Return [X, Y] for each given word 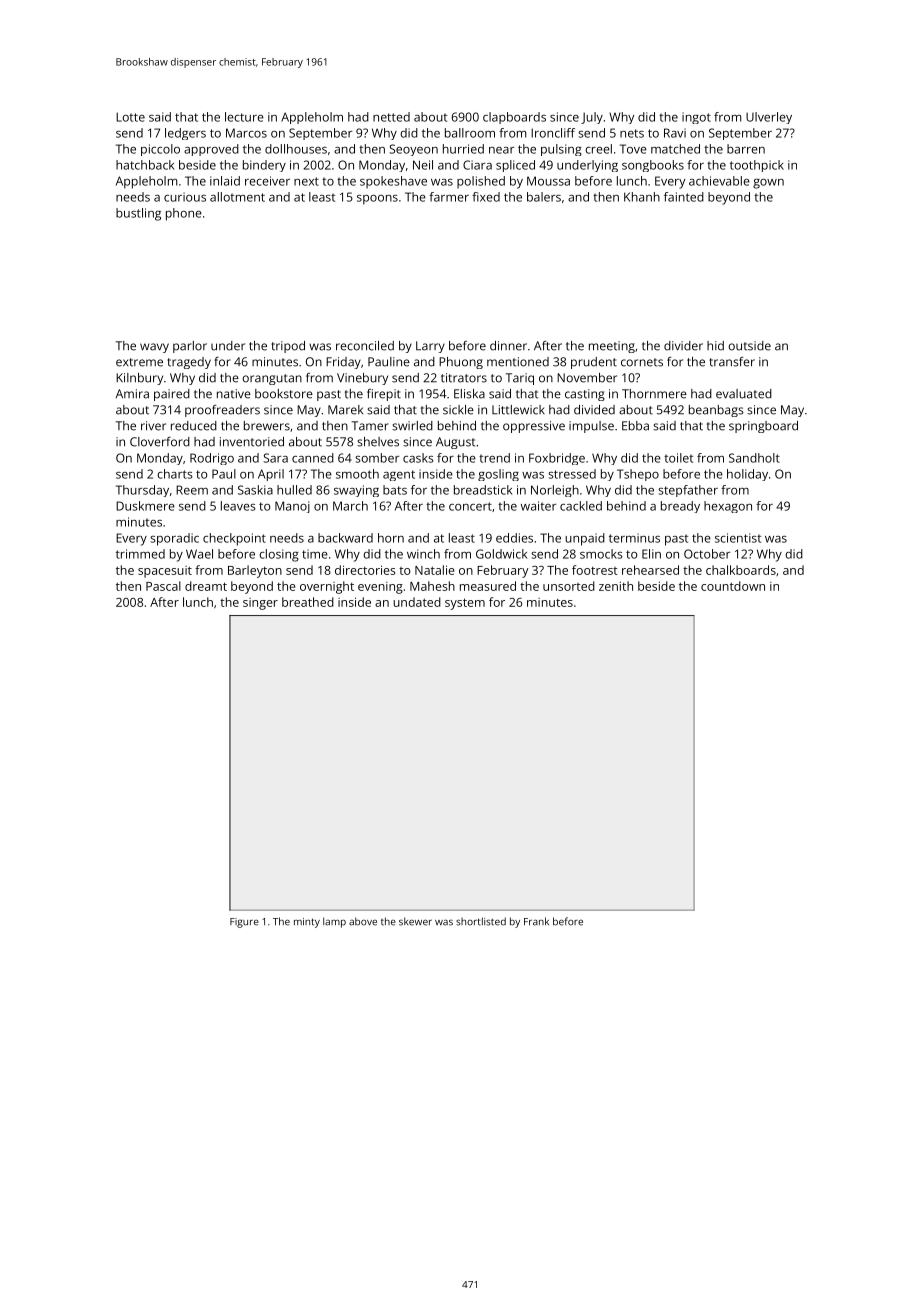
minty [307, 923]
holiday [747, 475]
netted [391, 117]
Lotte [130, 117]
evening [380, 588]
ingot [696, 118]
